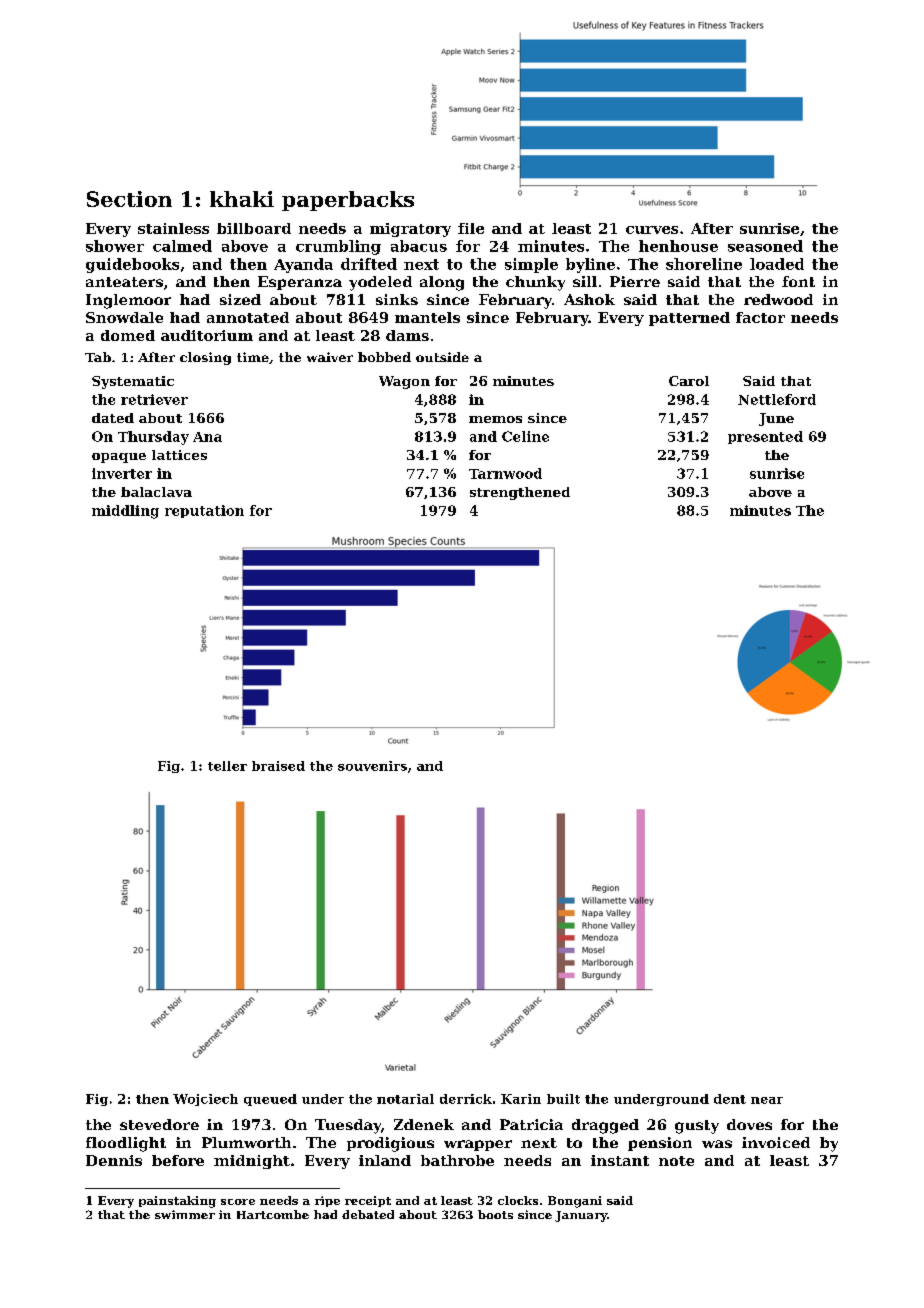 The width and height of the screenshot is (924, 1308). I want to click on Tarnwood, so click(505, 473).
